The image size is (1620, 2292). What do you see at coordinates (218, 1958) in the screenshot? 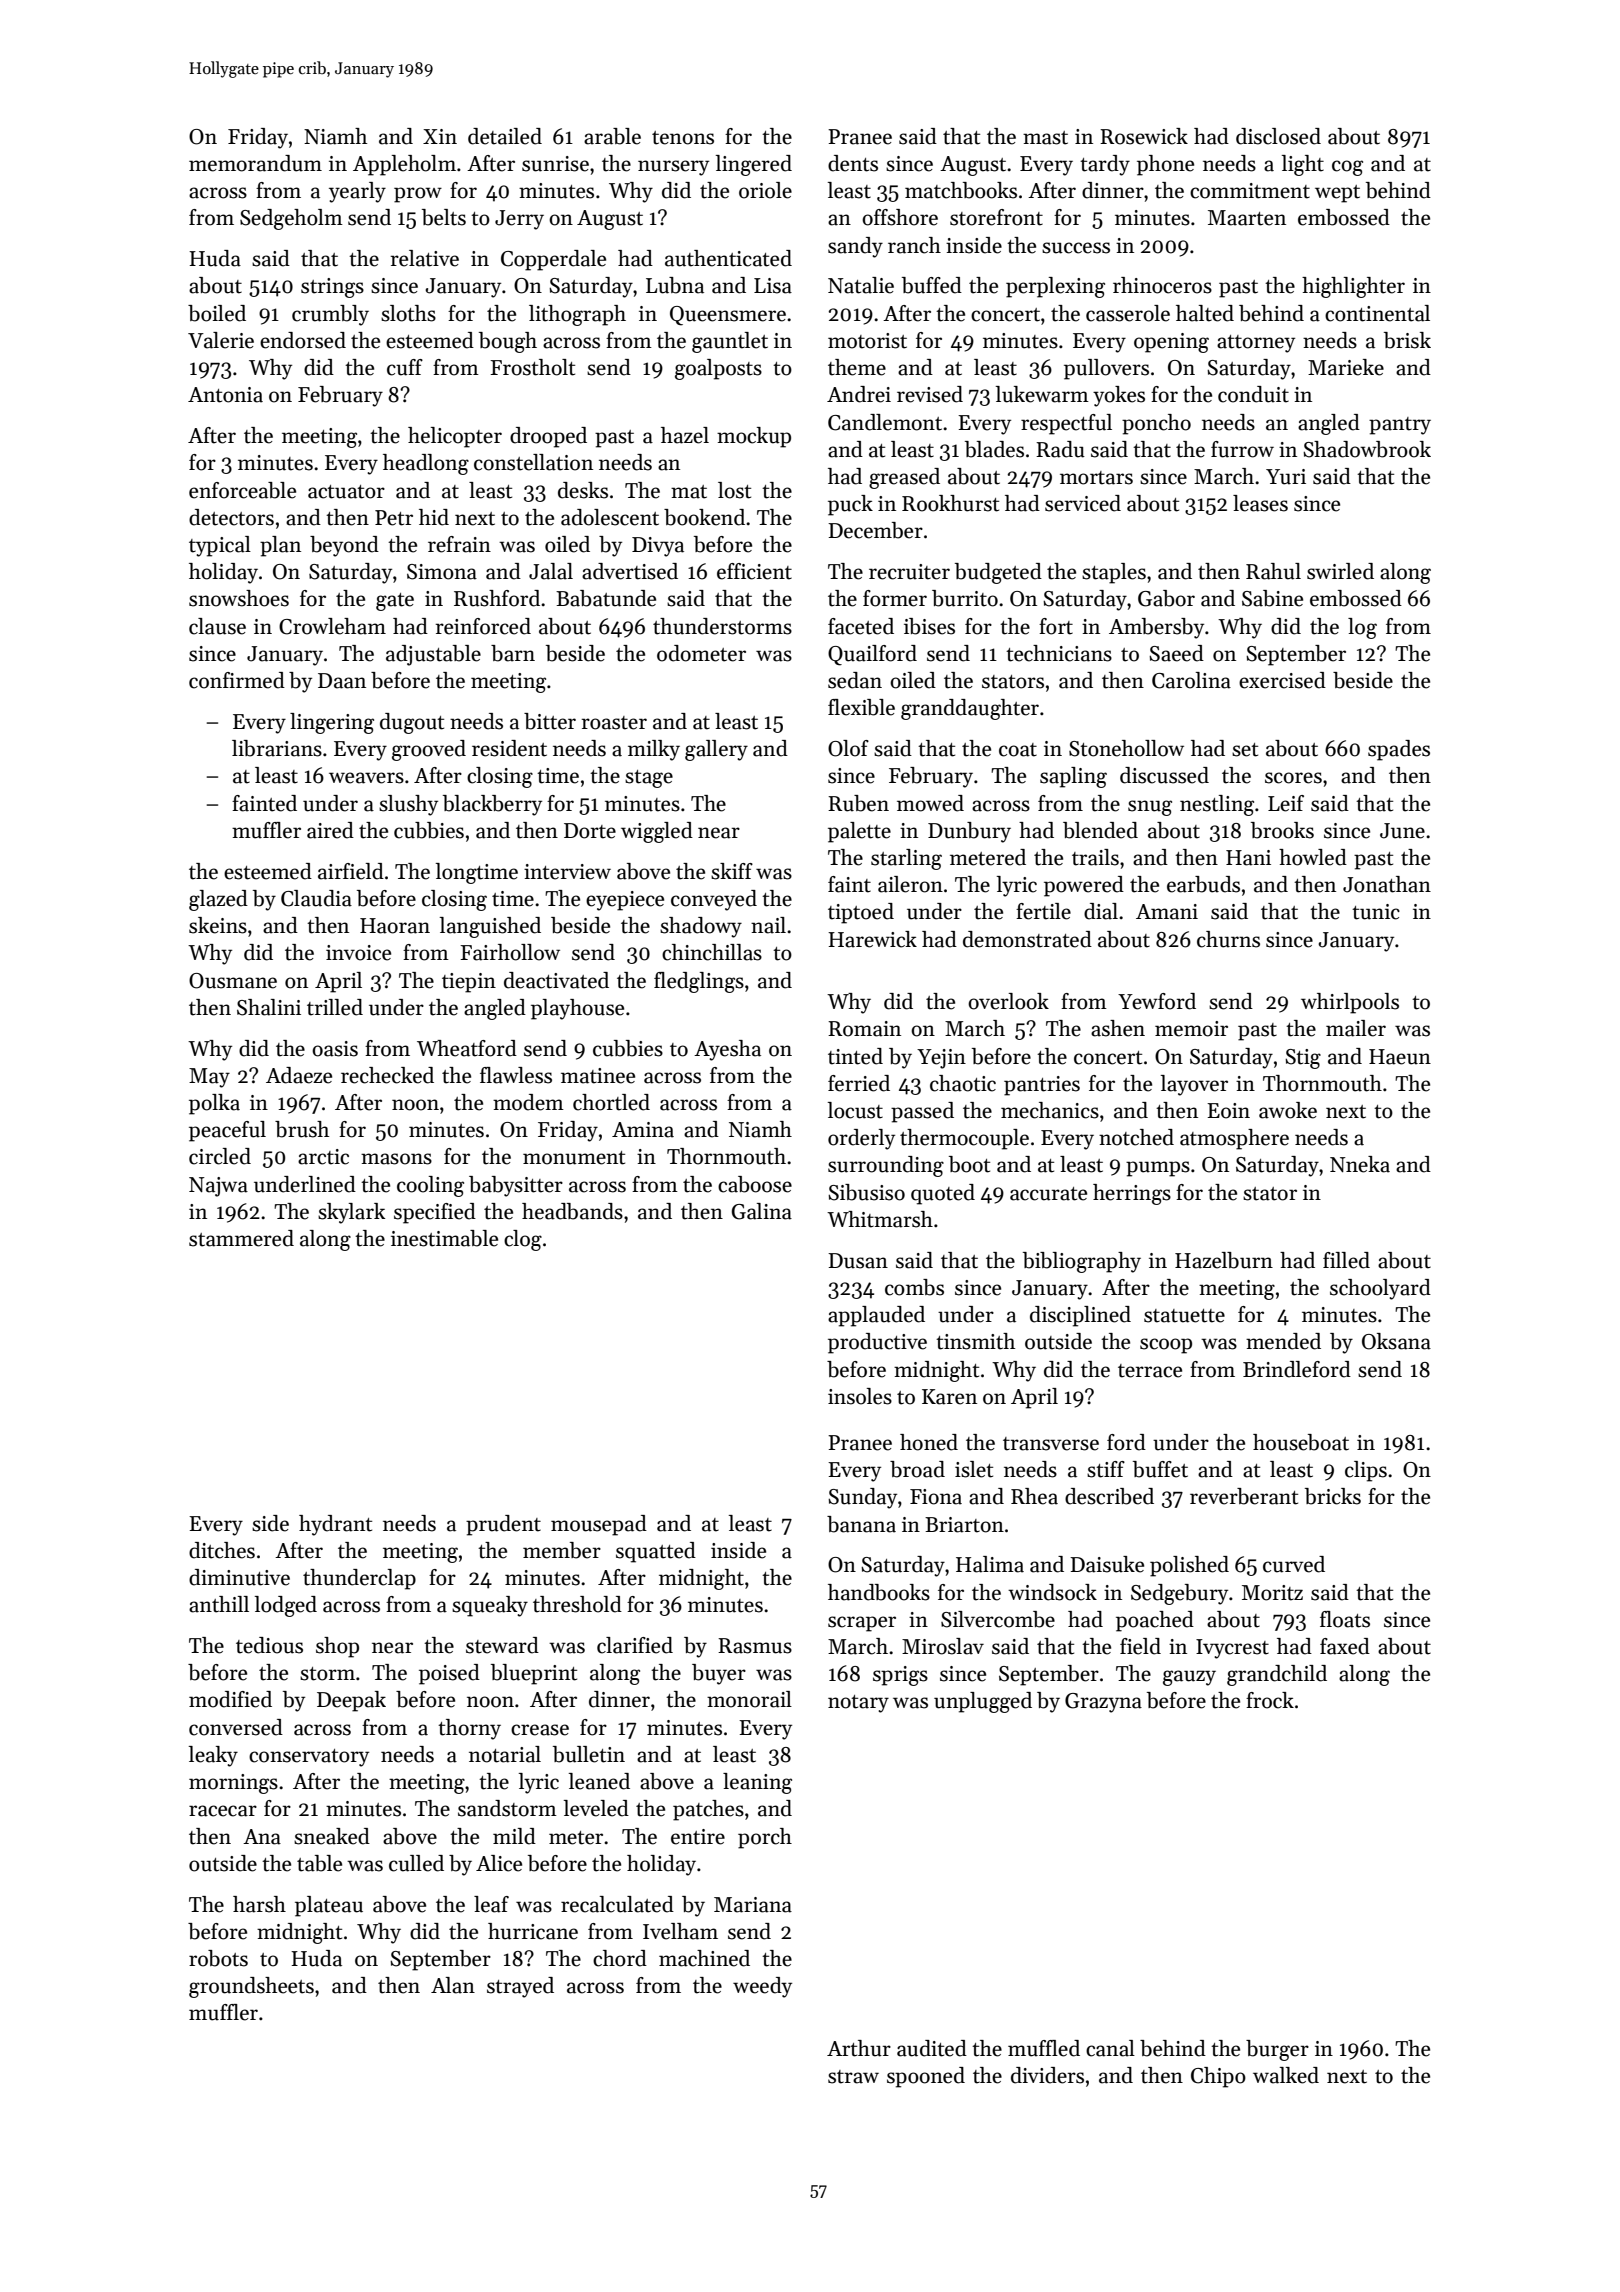
I see `robots` at bounding box center [218, 1958].
